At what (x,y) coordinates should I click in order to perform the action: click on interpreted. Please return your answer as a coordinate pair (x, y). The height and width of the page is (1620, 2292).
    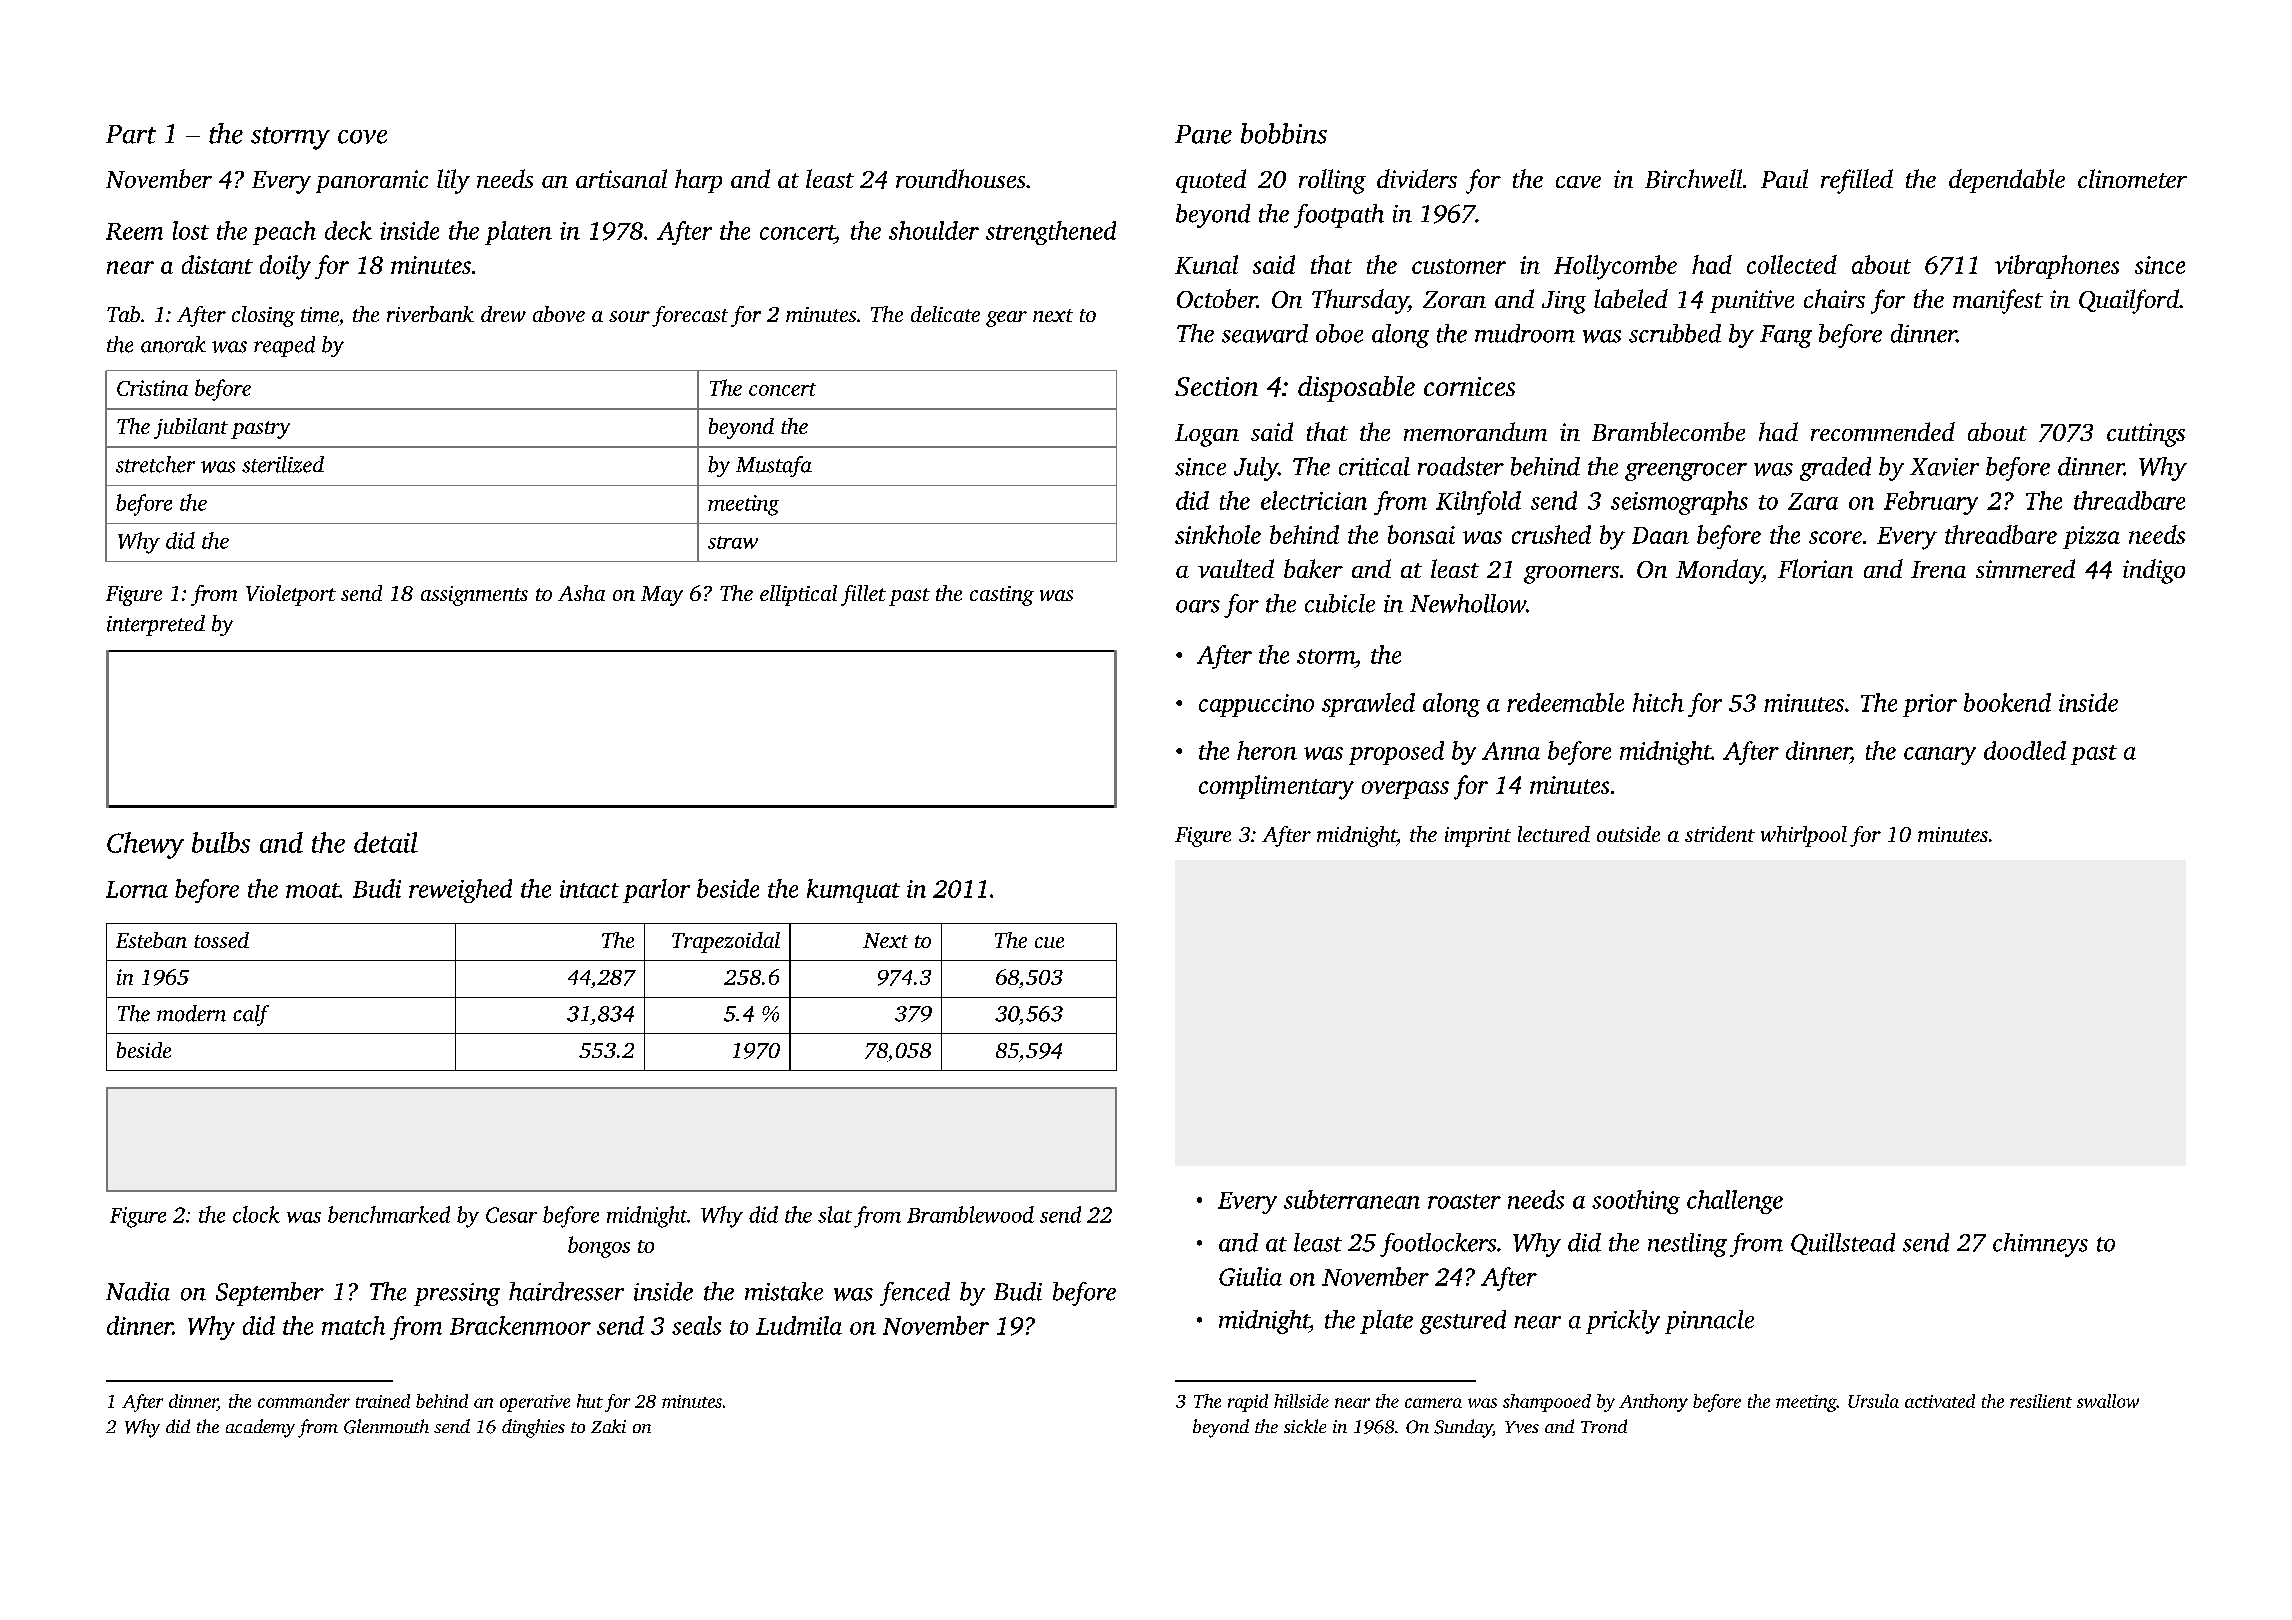
    Looking at the image, I should click on (156, 625).
